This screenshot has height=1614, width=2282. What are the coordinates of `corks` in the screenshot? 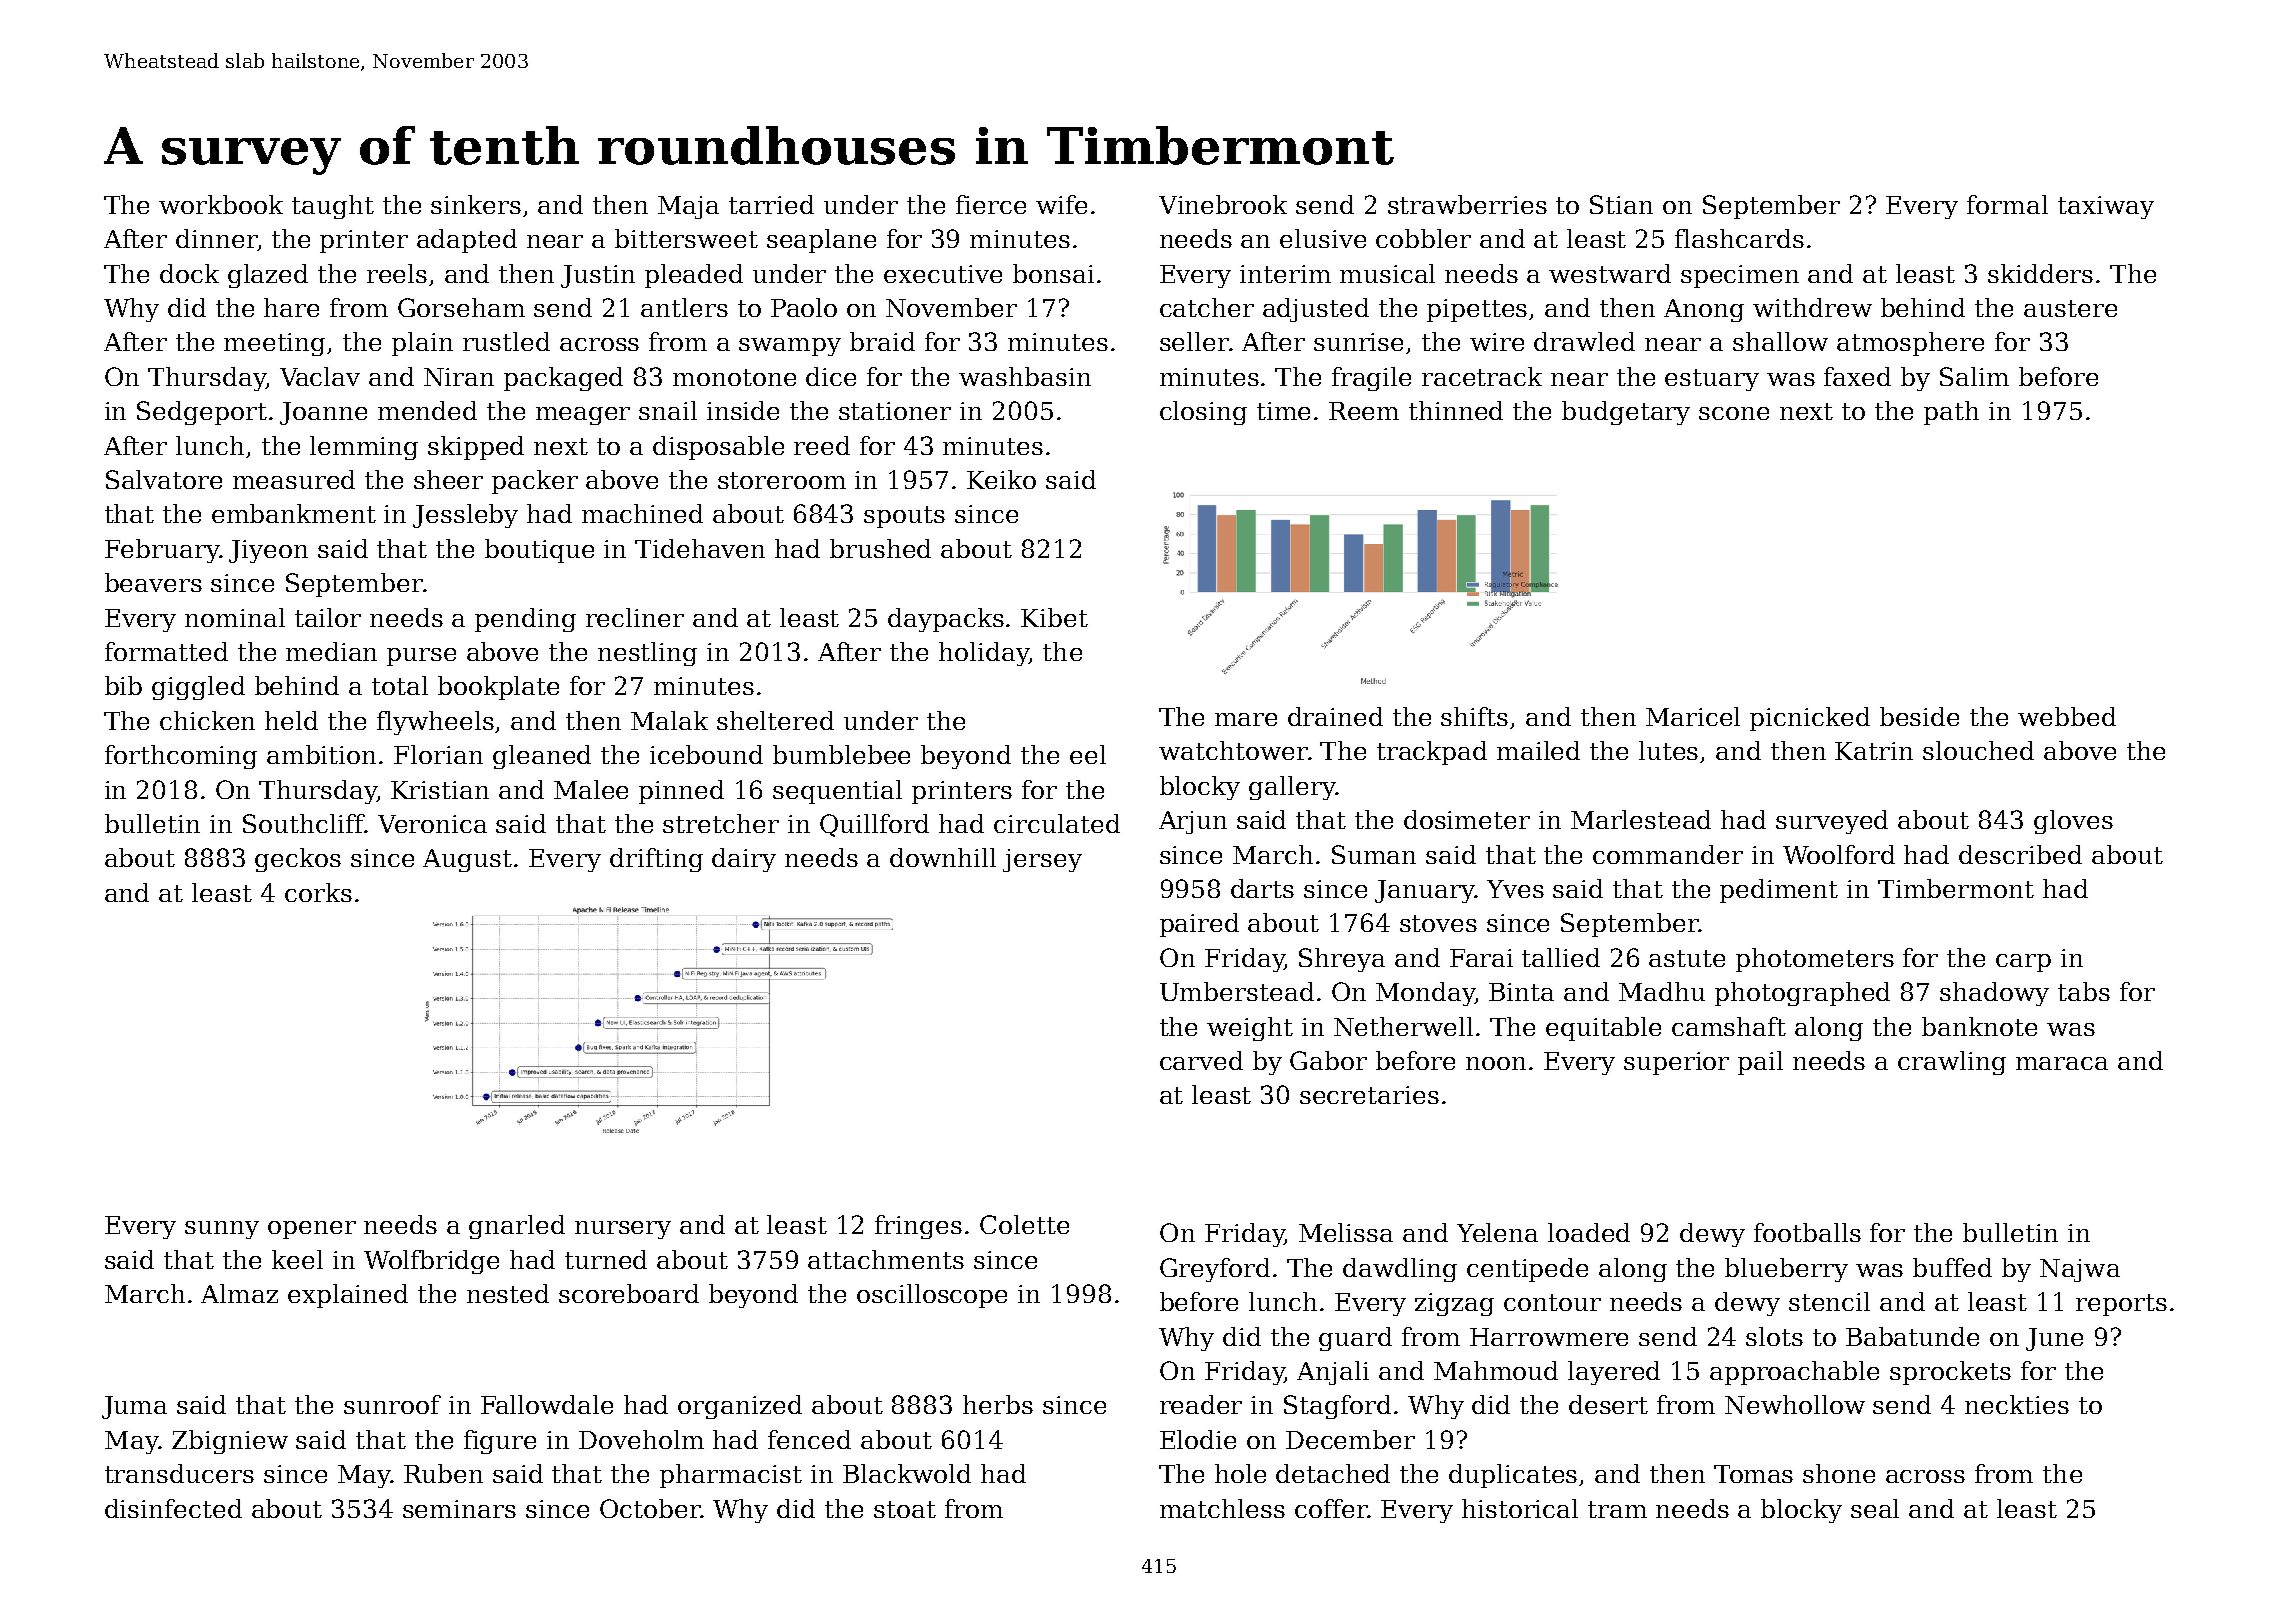 It's located at (318, 892).
